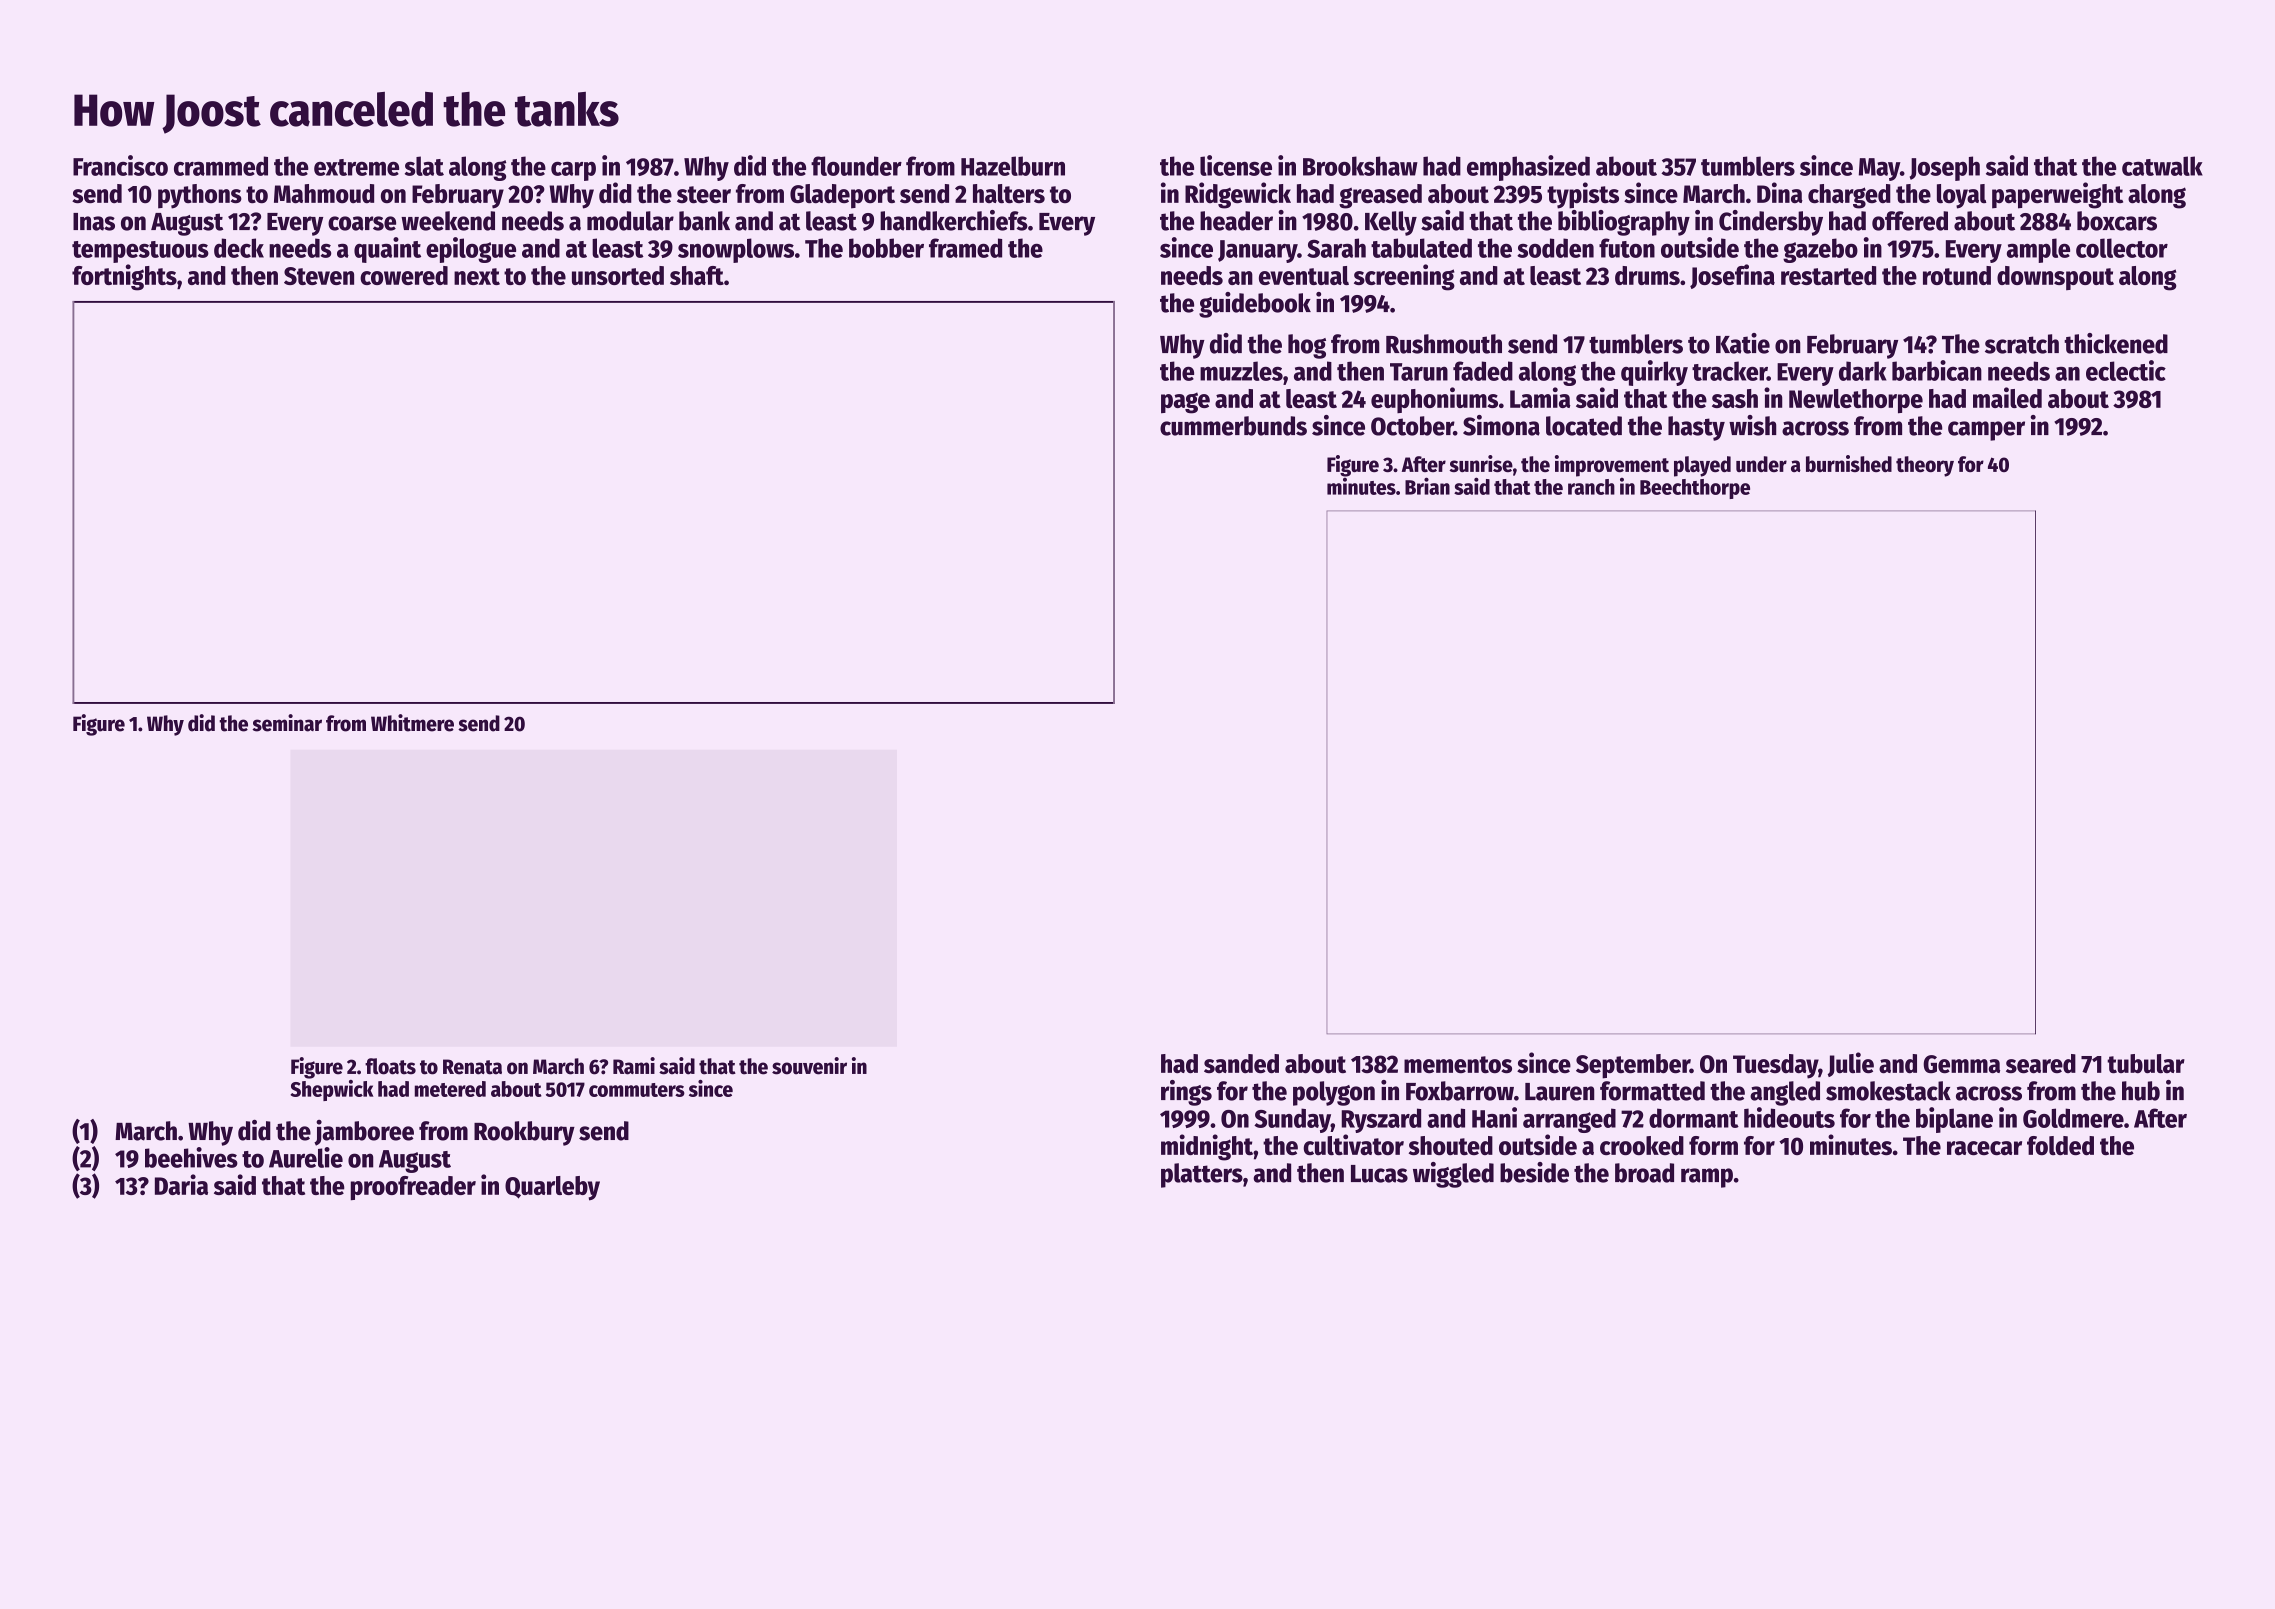  Describe the element at coordinates (413, 1188) in the page. I see `proofreader` at that location.
